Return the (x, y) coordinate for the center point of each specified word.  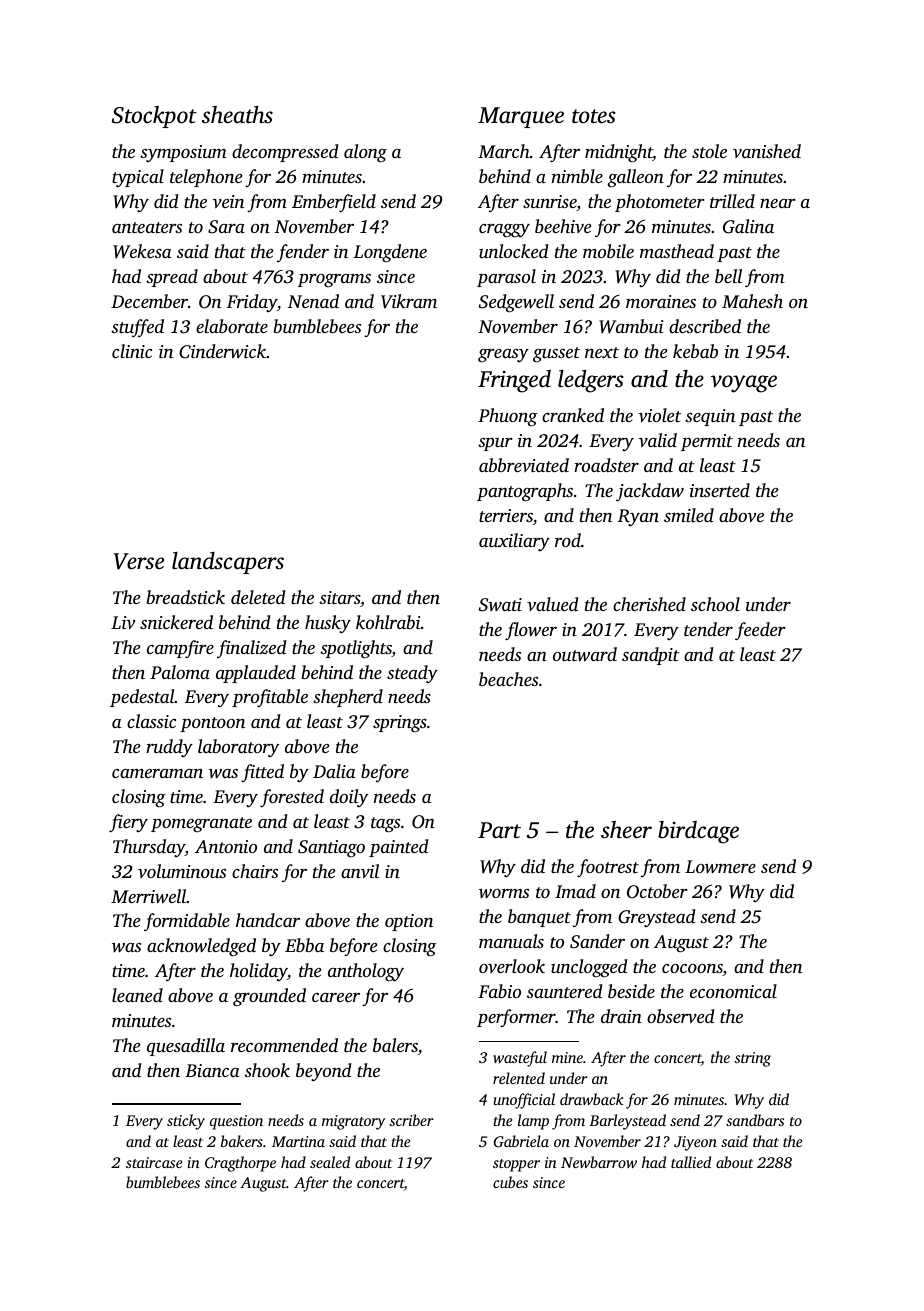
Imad (575, 891)
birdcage (698, 832)
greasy (503, 356)
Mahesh (752, 301)
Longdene (390, 253)
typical (138, 178)
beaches (508, 679)
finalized (252, 649)
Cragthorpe (240, 1164)
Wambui (631, 326)
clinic (132, 351)
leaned (137, 995)
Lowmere (720, 866)
